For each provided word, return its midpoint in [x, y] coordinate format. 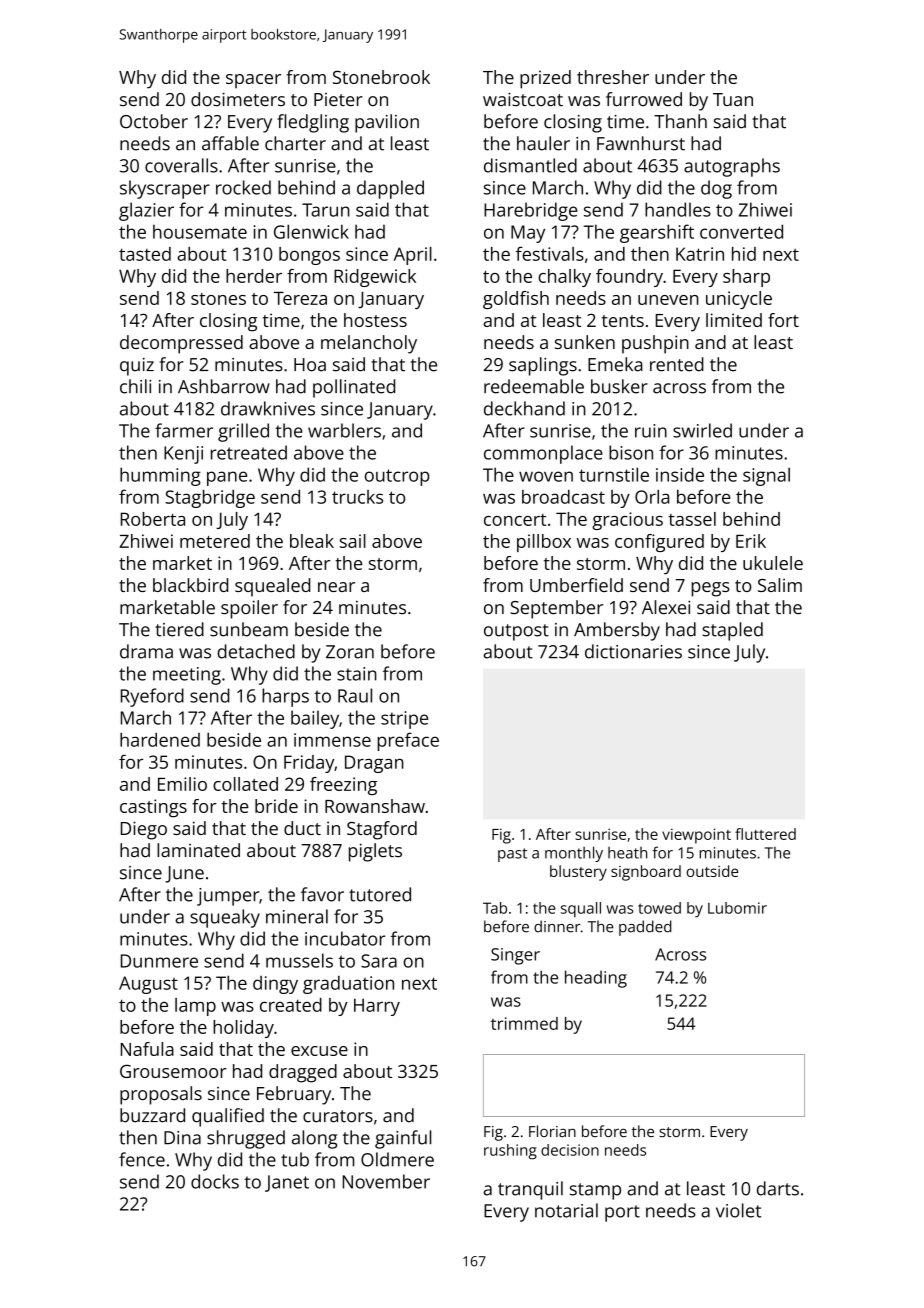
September [557, 609]
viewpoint [696, 836]
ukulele [773, 563]
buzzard [152, 1115]
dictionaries [633, 651]
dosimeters [238, 99]
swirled [702, 430]
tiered [179, 629]
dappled [390, 189]
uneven [668, 300]
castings [153, 808]
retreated [249, 452]
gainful [403, 1139]
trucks [357, 497]
